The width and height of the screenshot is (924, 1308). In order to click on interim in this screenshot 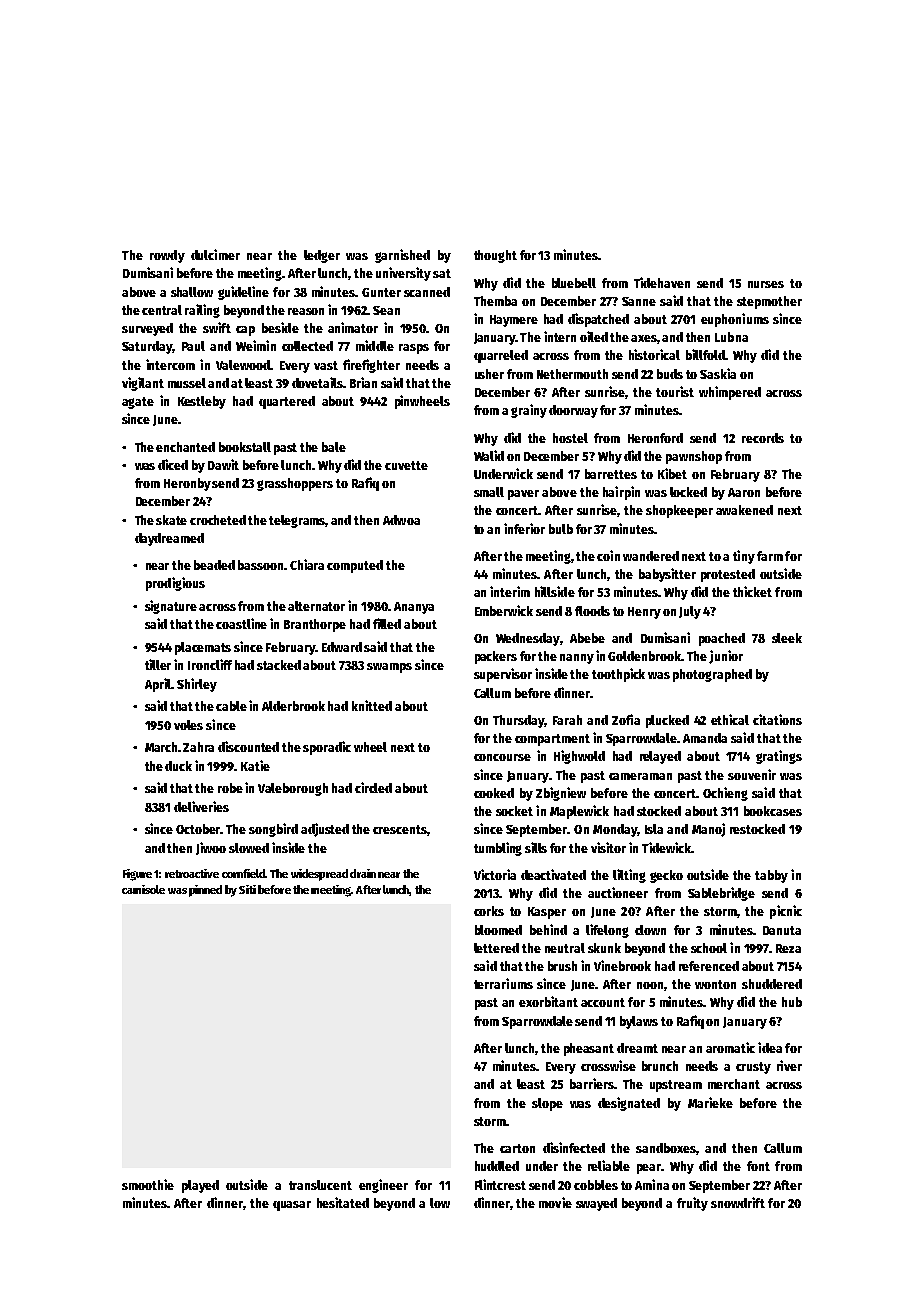, I will do `click(510, 591)`.
